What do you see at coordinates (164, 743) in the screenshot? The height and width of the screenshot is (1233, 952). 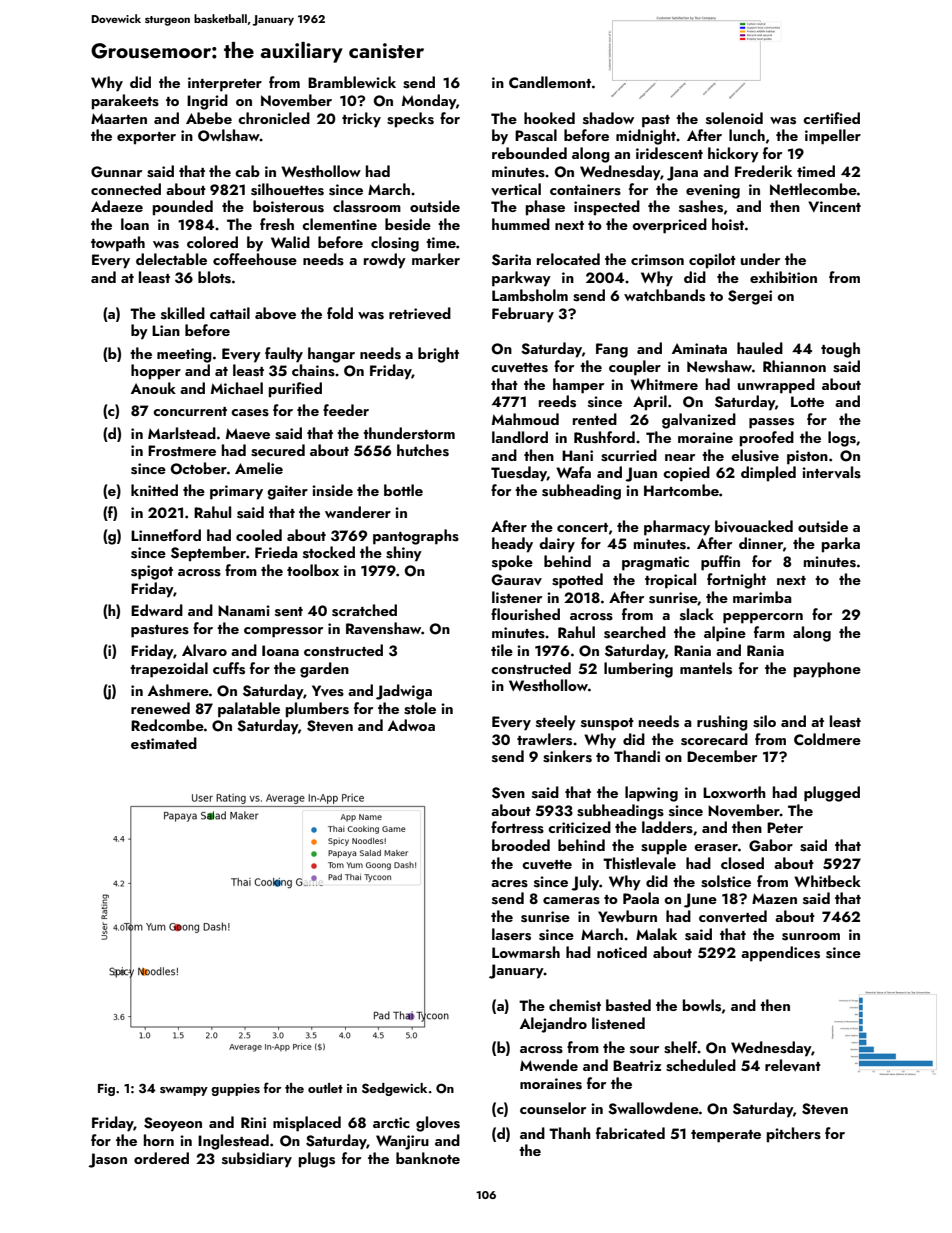 I see `estimated` at bounding box center [164, 743].
